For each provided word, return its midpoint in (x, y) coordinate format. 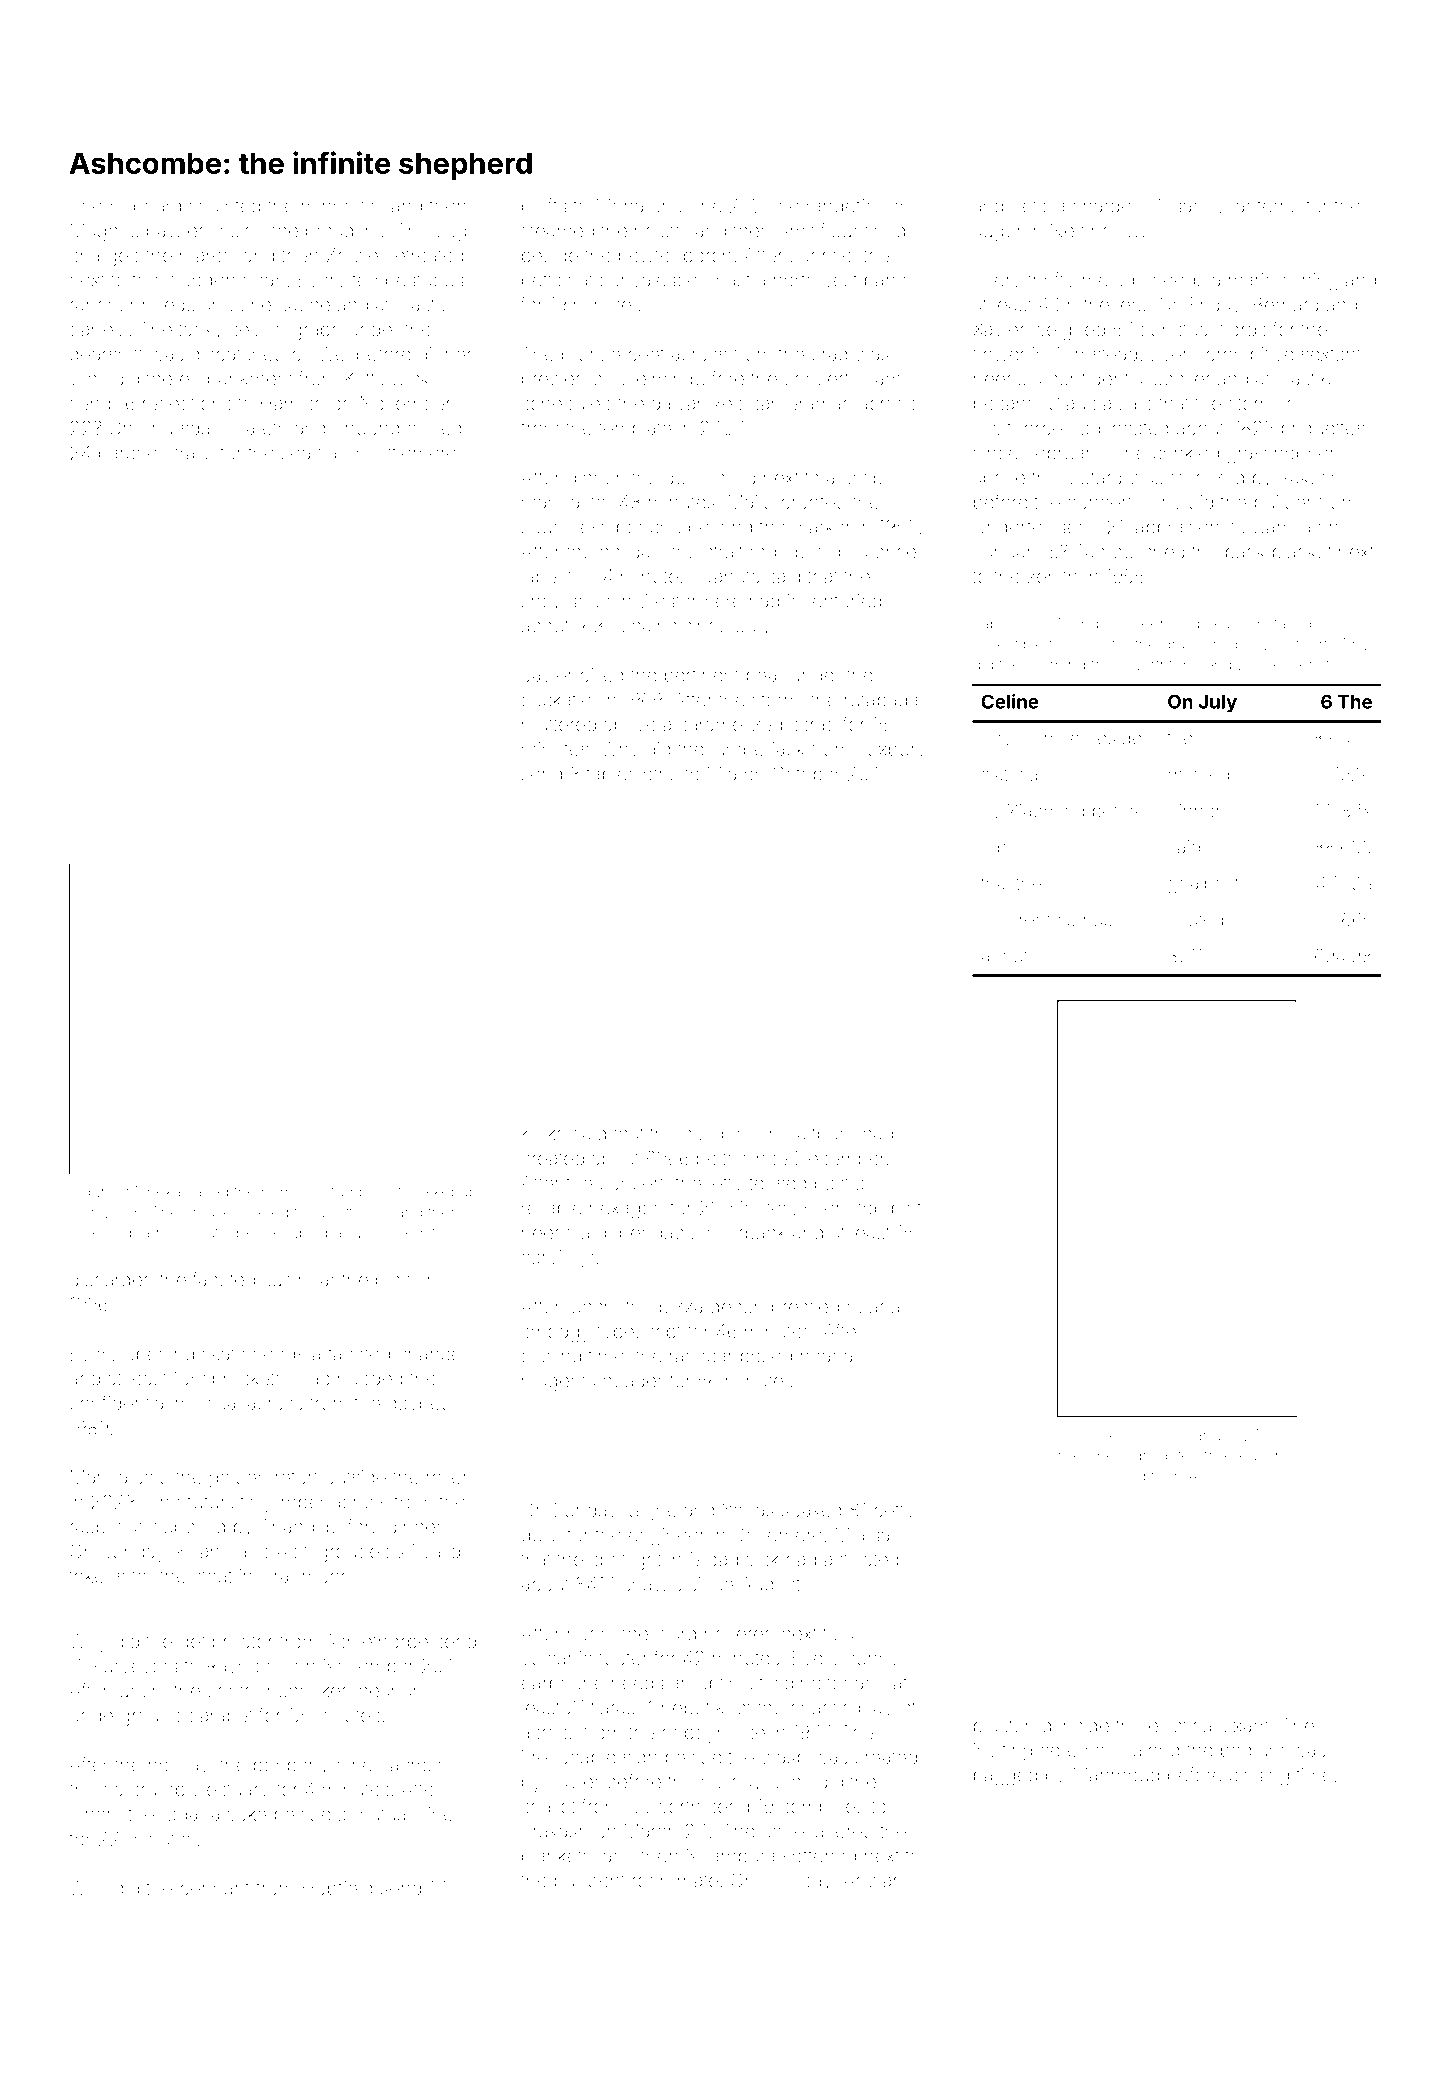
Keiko (544, 1133)
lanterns (1266, 206)
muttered (559, 724)
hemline (1087, 1456)
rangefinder (856, 207)
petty (894, 1512)
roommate (675, 1881)
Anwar (870, 1880)
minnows (340, 206)
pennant (214, 1890)
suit (277, 1280)
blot (906, 1208)
